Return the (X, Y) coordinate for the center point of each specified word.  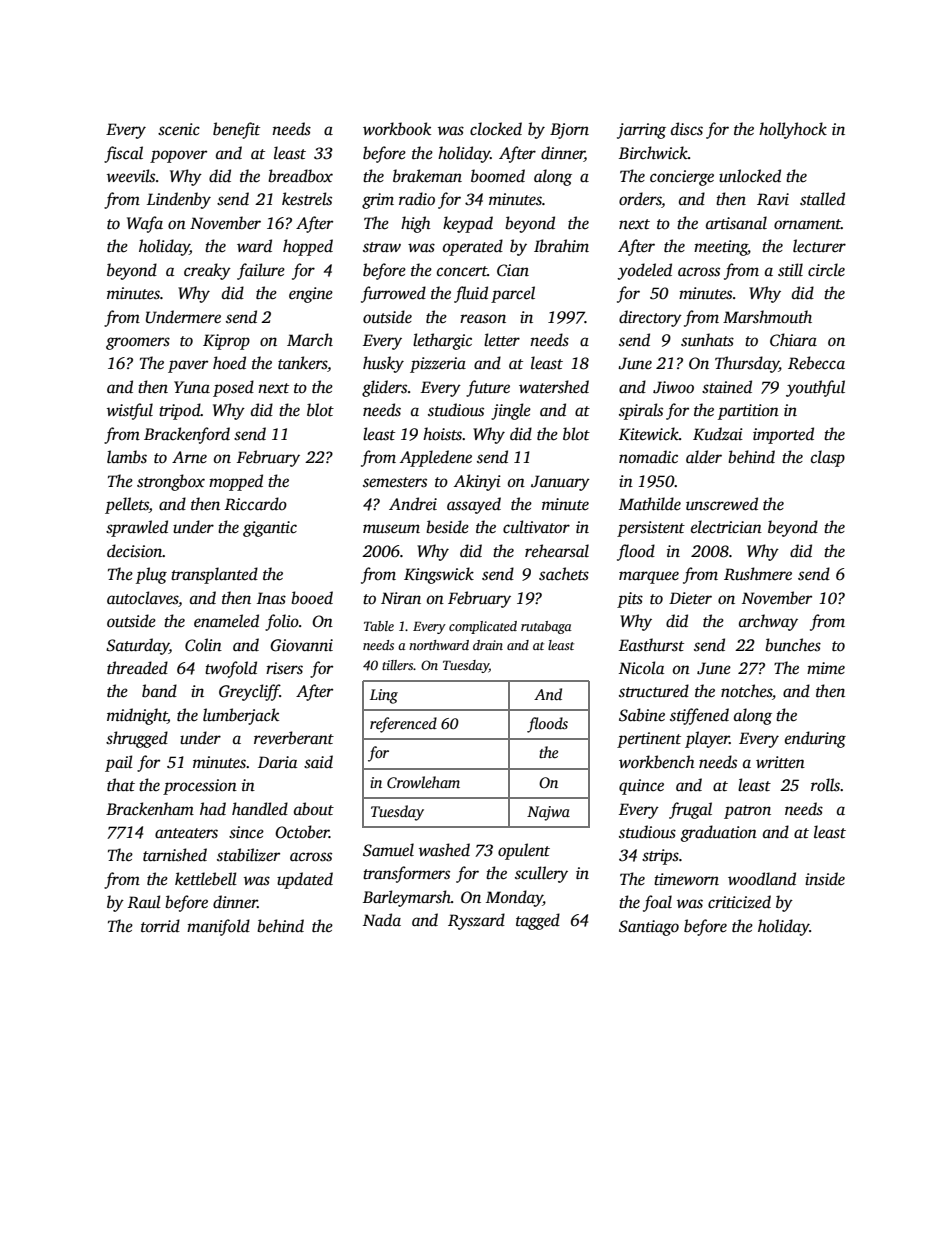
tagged (538, 921)
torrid (160, 926)
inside (825, 879)
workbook (397, 129)
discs (687, 129)
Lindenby (179, 200)
